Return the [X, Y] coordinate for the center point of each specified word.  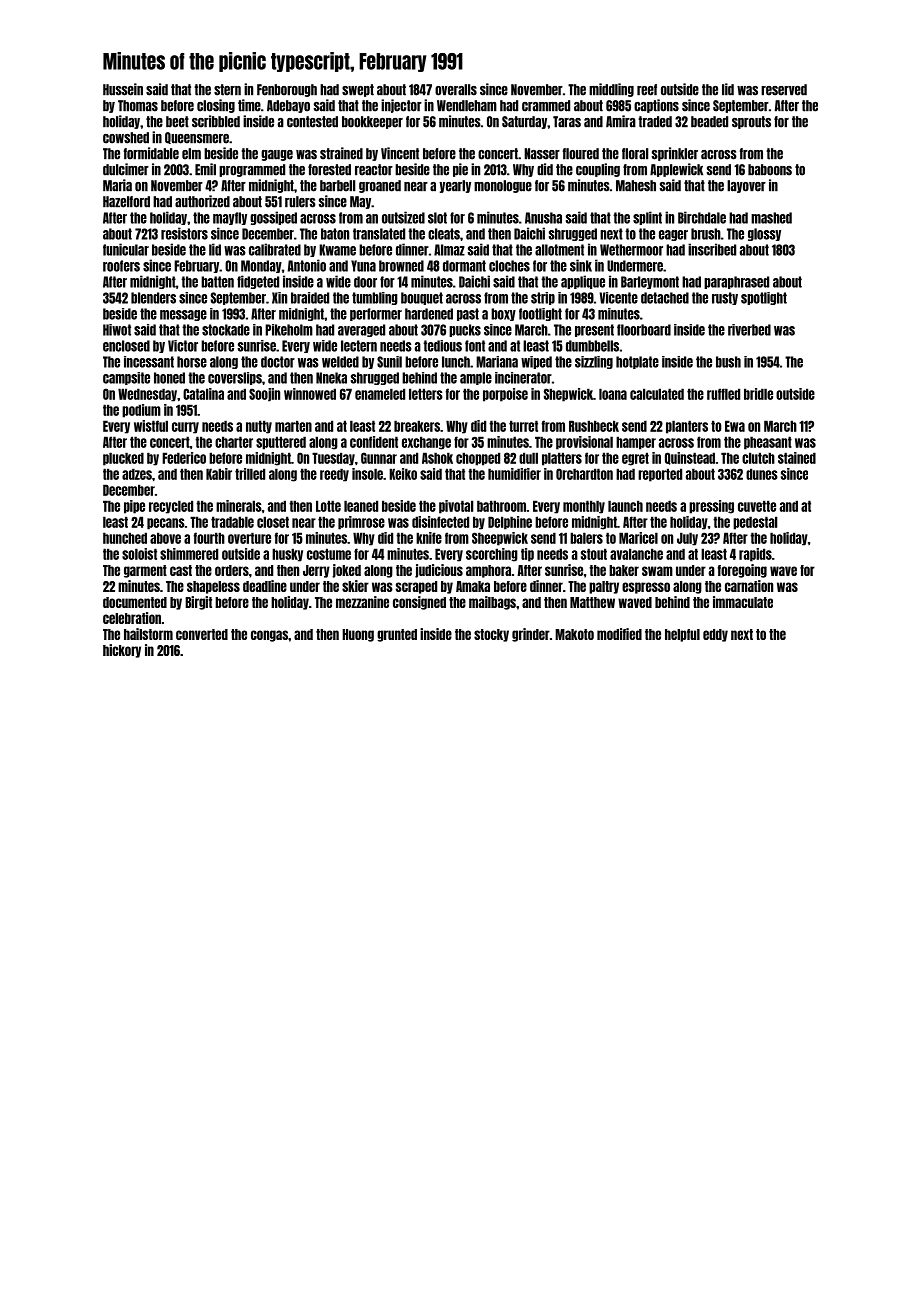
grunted [397, 635]
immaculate [743, 602]
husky [287, 555]
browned [401, 266]
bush [728, 362]
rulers [300, 202]
